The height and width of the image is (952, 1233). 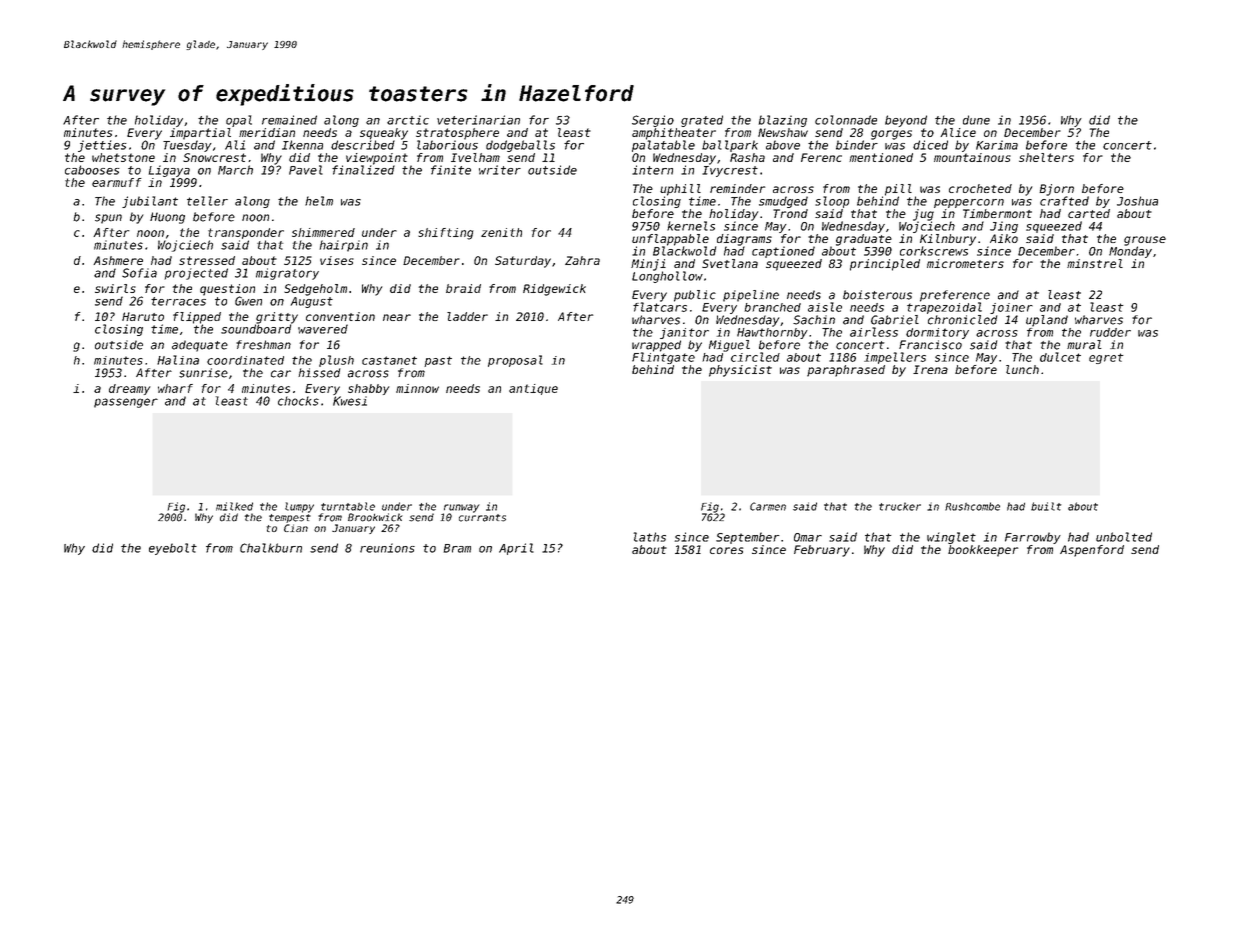 I want to click on Rushcombe, so click(x=972, y=506).
